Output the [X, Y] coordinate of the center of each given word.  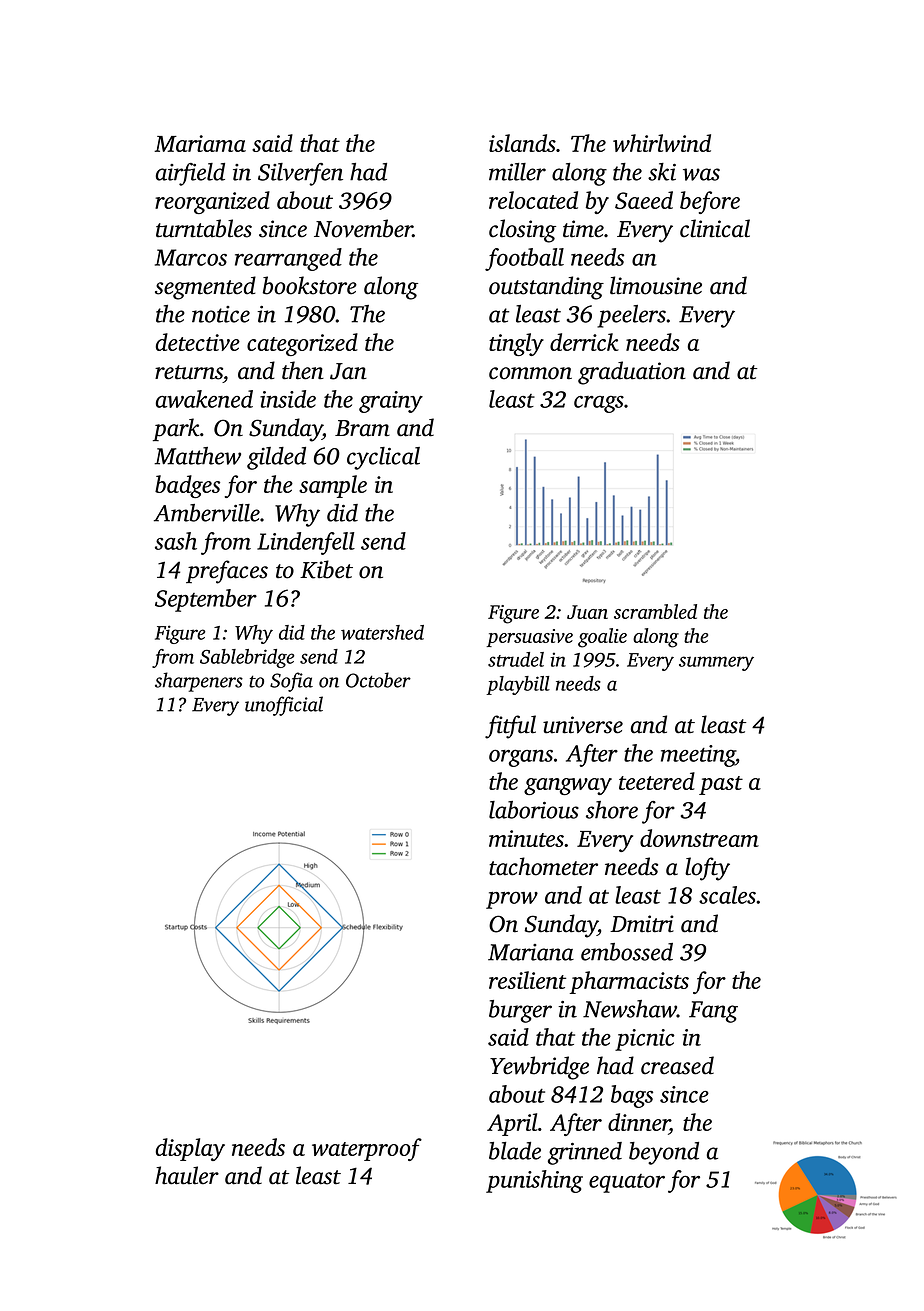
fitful [510, 727]
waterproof [367, 1149]
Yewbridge [539, 1068]
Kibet [326, 569]
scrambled [655, 611]
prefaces [227, 572]
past [721, 785]
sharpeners [199, 682]
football [524, 259]
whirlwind [662, 143]
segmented [205, 288]
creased [677, 1065]
